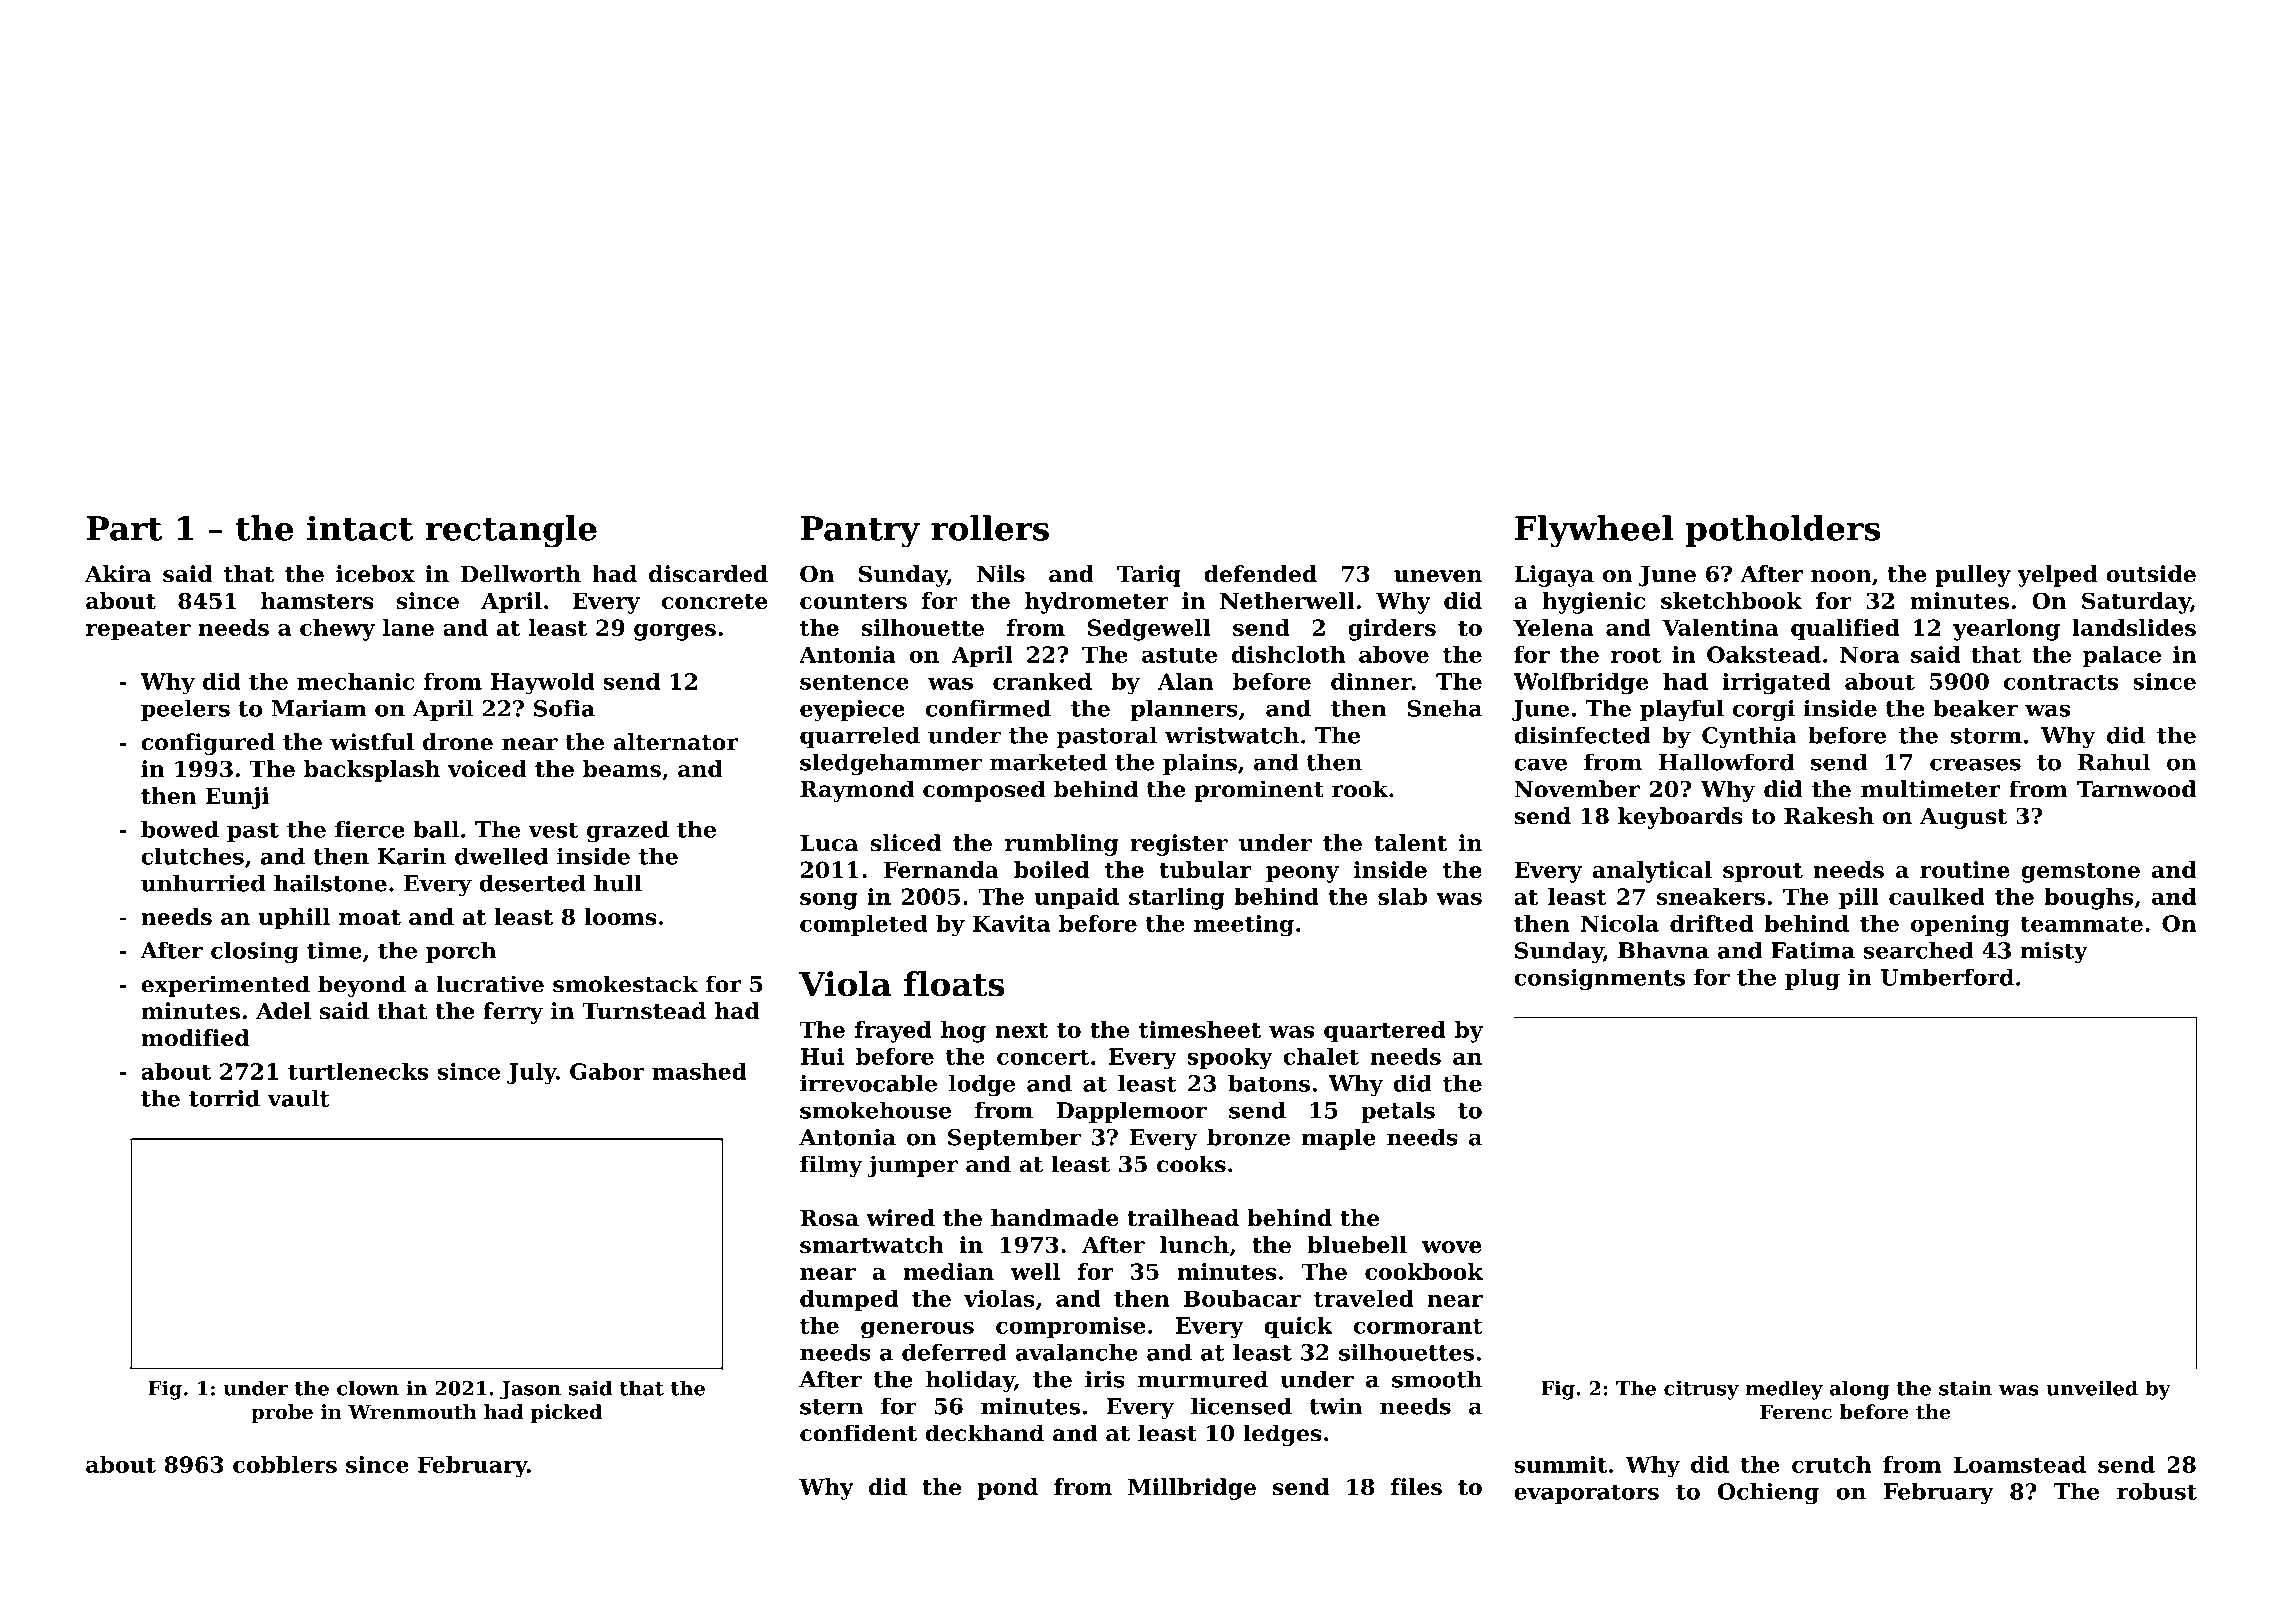 Image resolution: width=2282 pixels, height=1614 pixels. What do you see at coordinates (2061, 682) in the image?
I see `contracts` at bounding box center [2061, 682].
